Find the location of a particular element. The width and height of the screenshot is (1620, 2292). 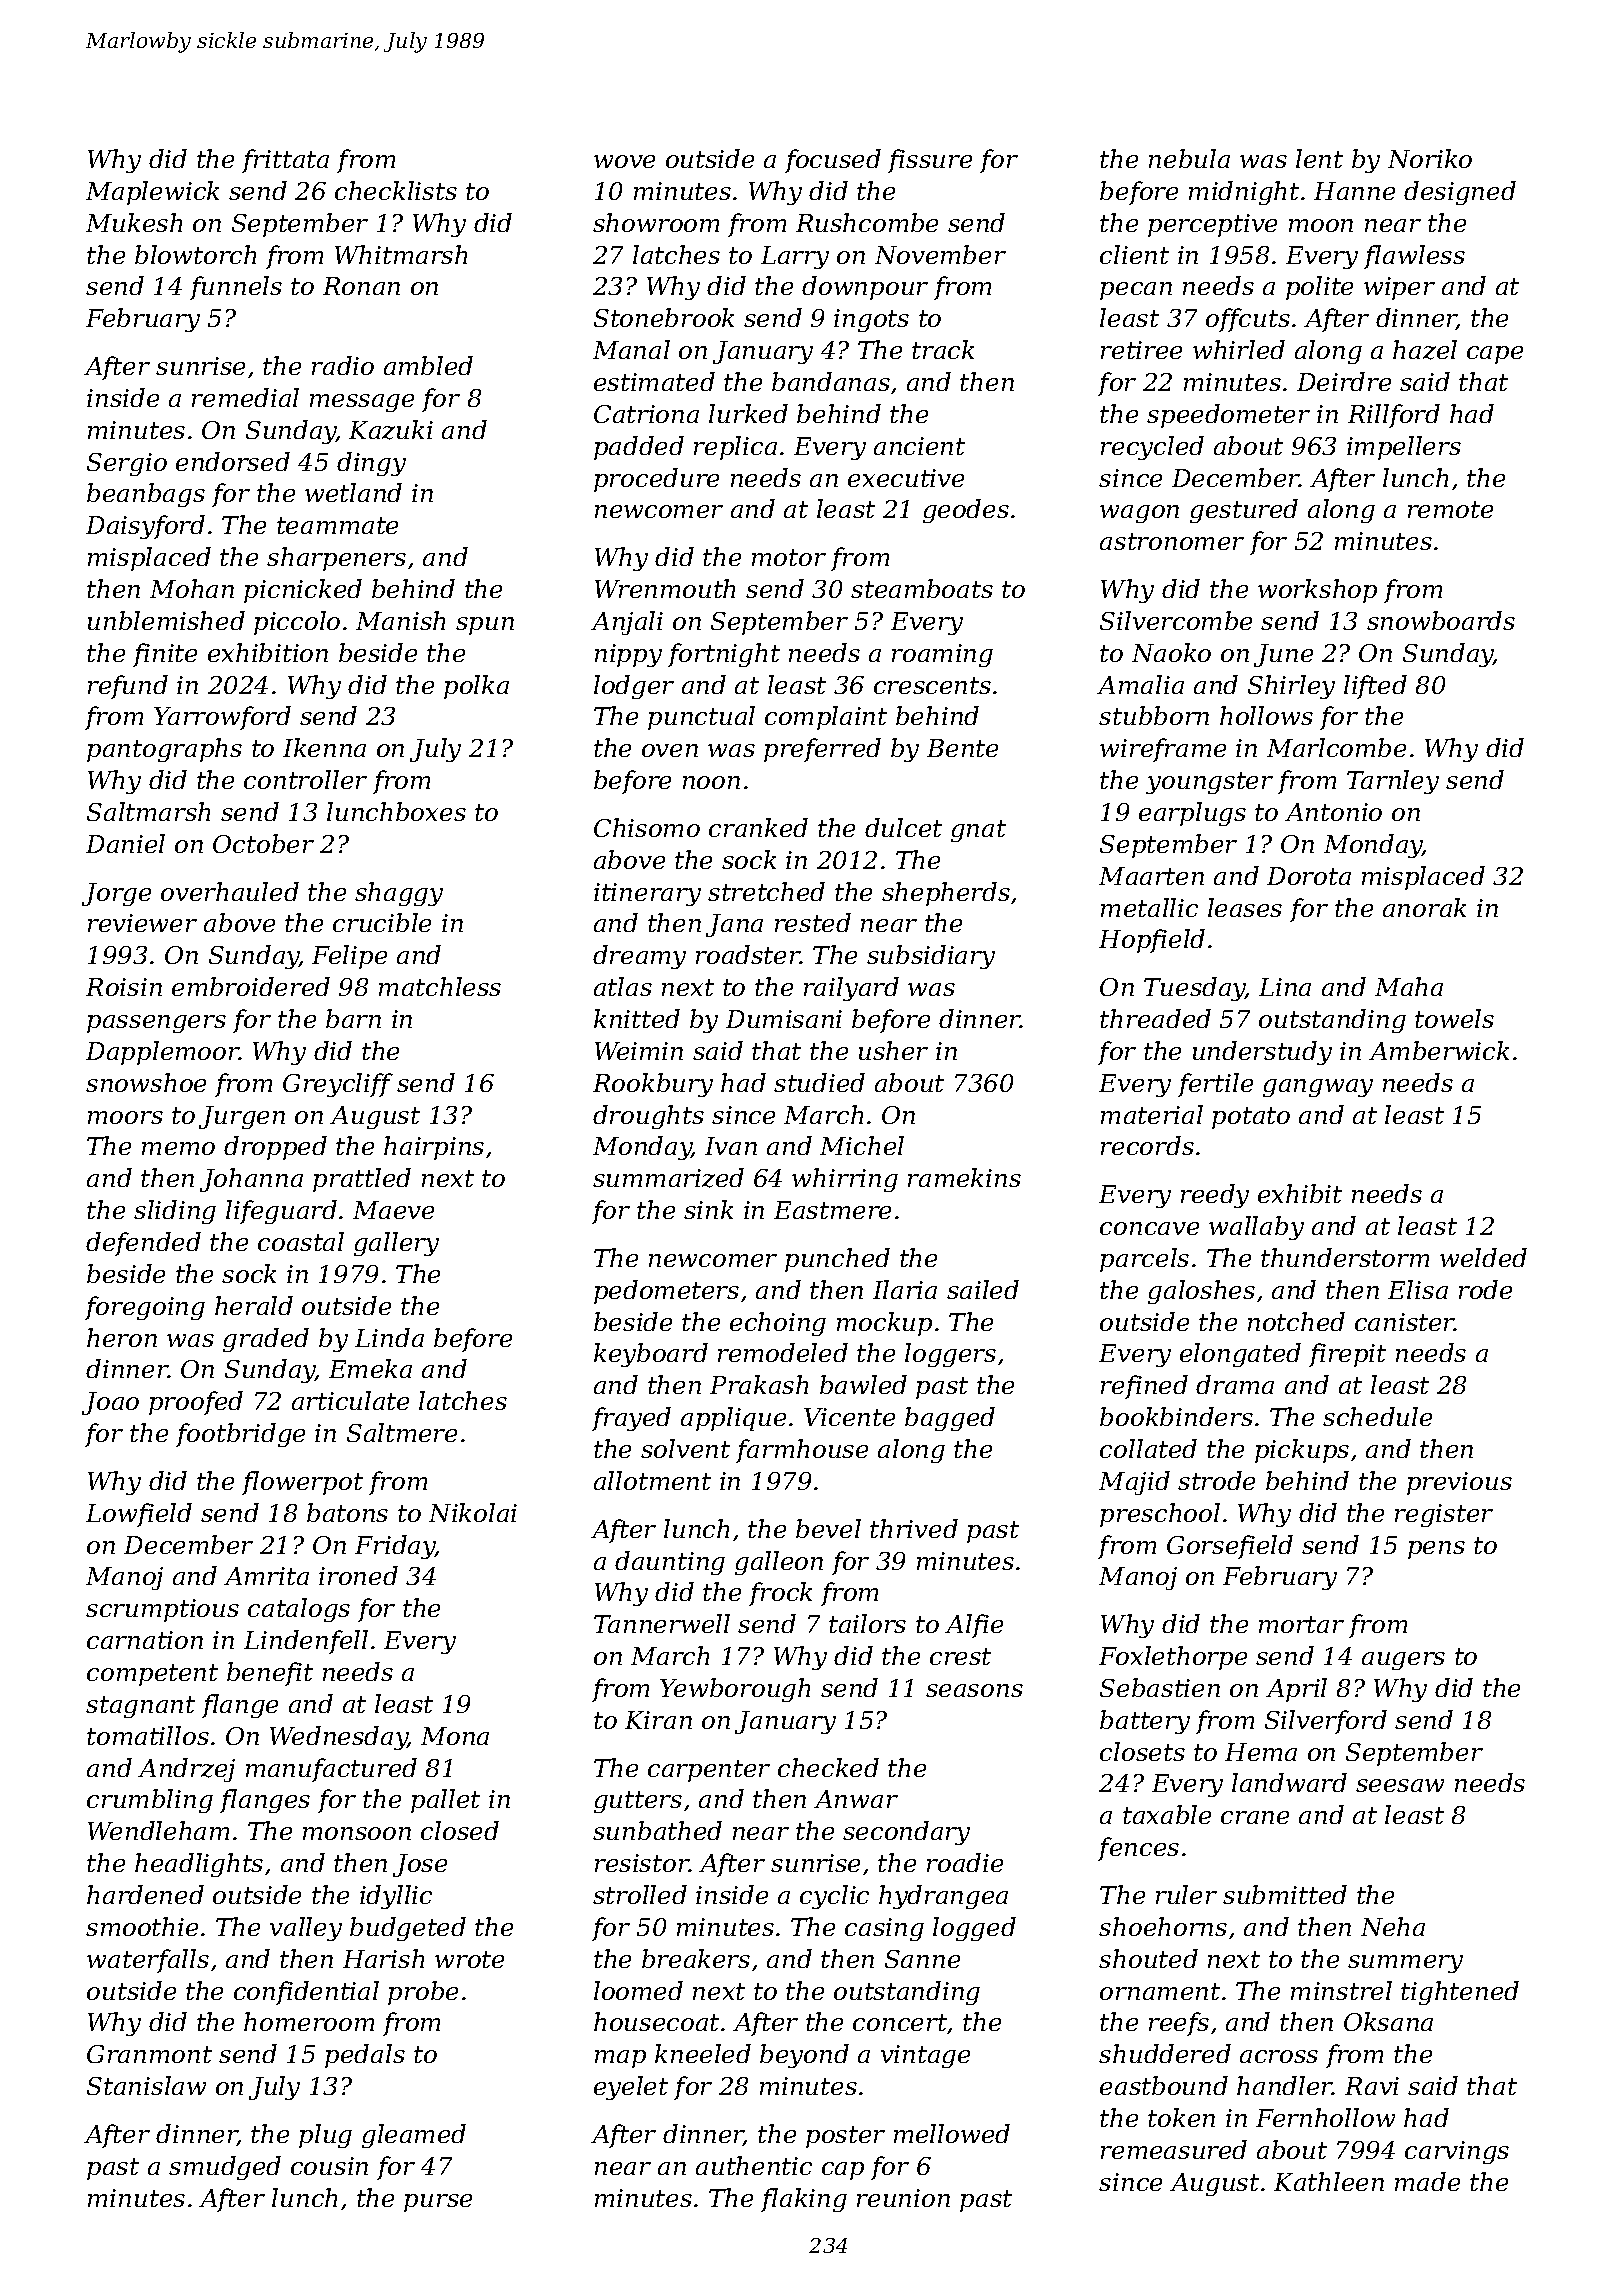

Deirdre is located at coordinates (1344, 381).
